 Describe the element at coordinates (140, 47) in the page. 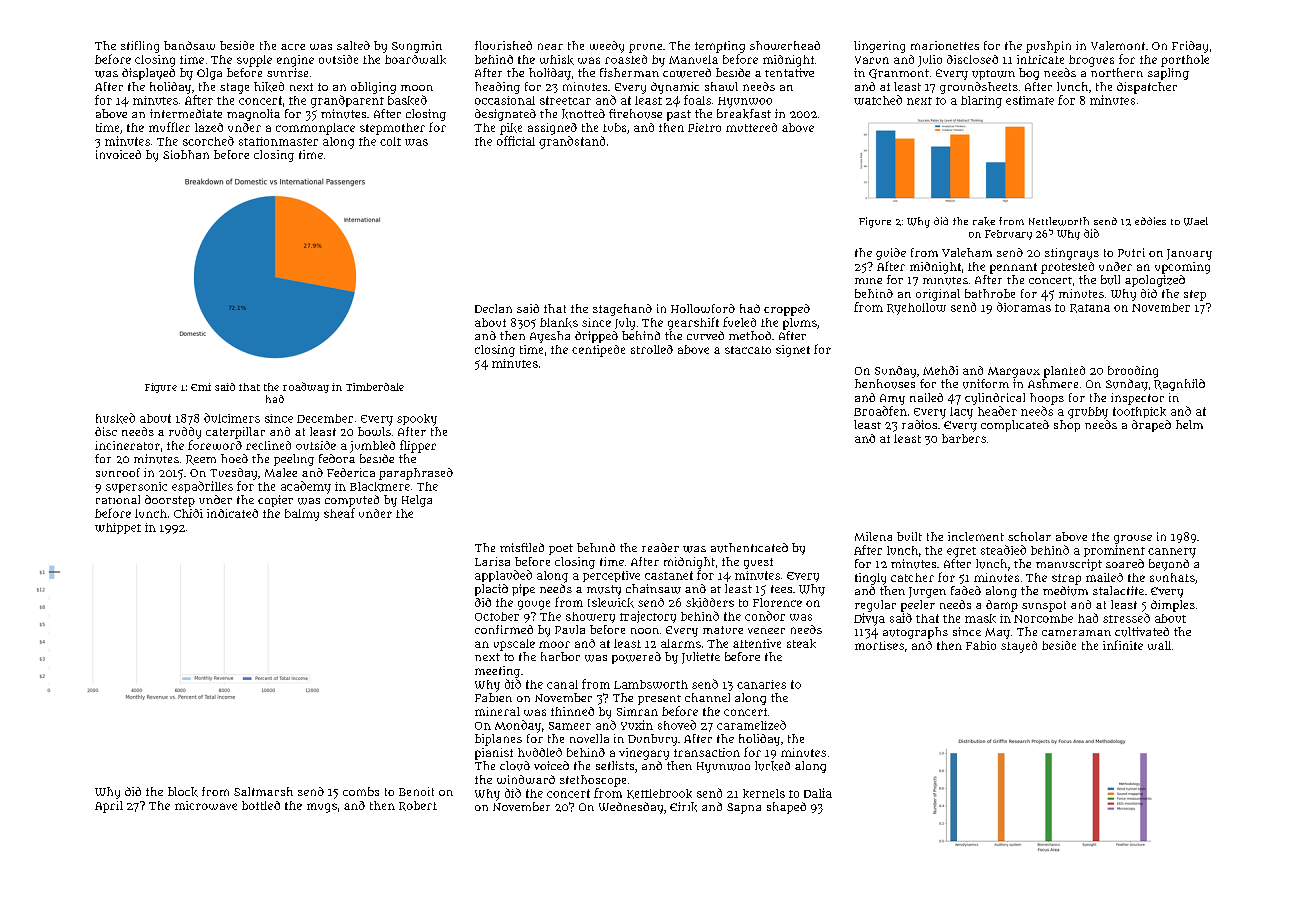

I see `stifling` at that location.
